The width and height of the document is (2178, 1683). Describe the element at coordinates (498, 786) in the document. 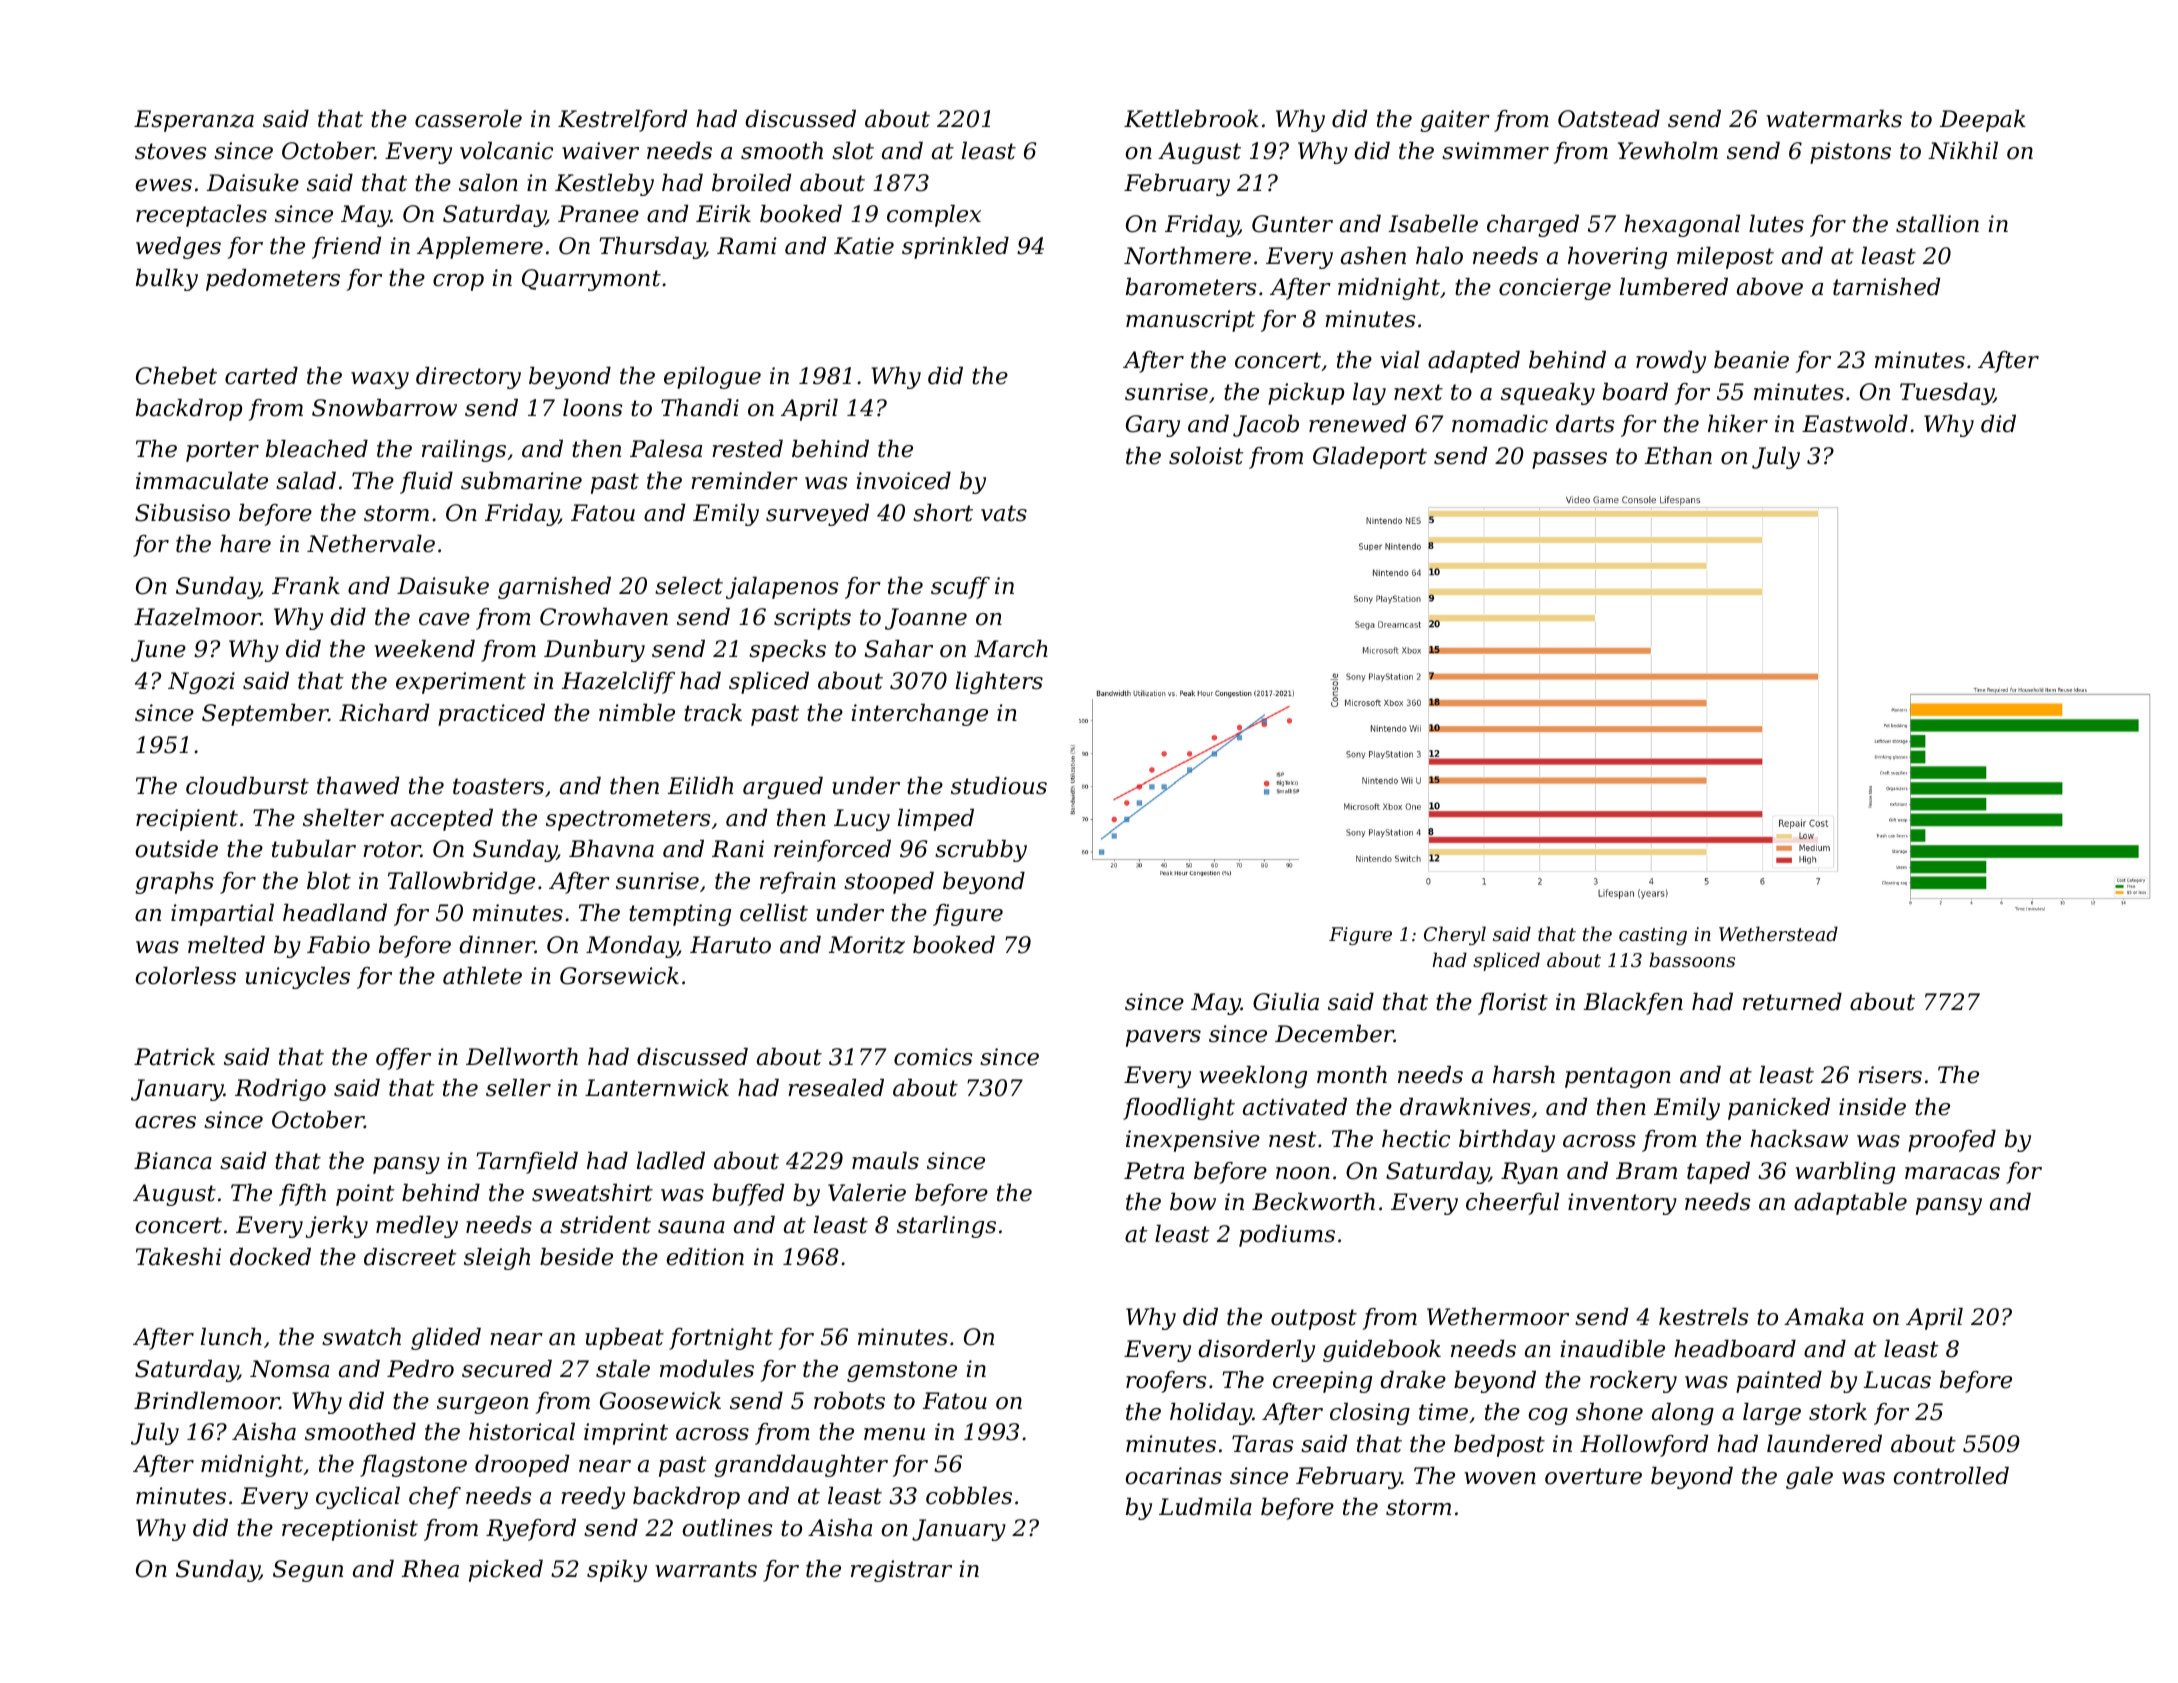

I see `toasters` at that location.
